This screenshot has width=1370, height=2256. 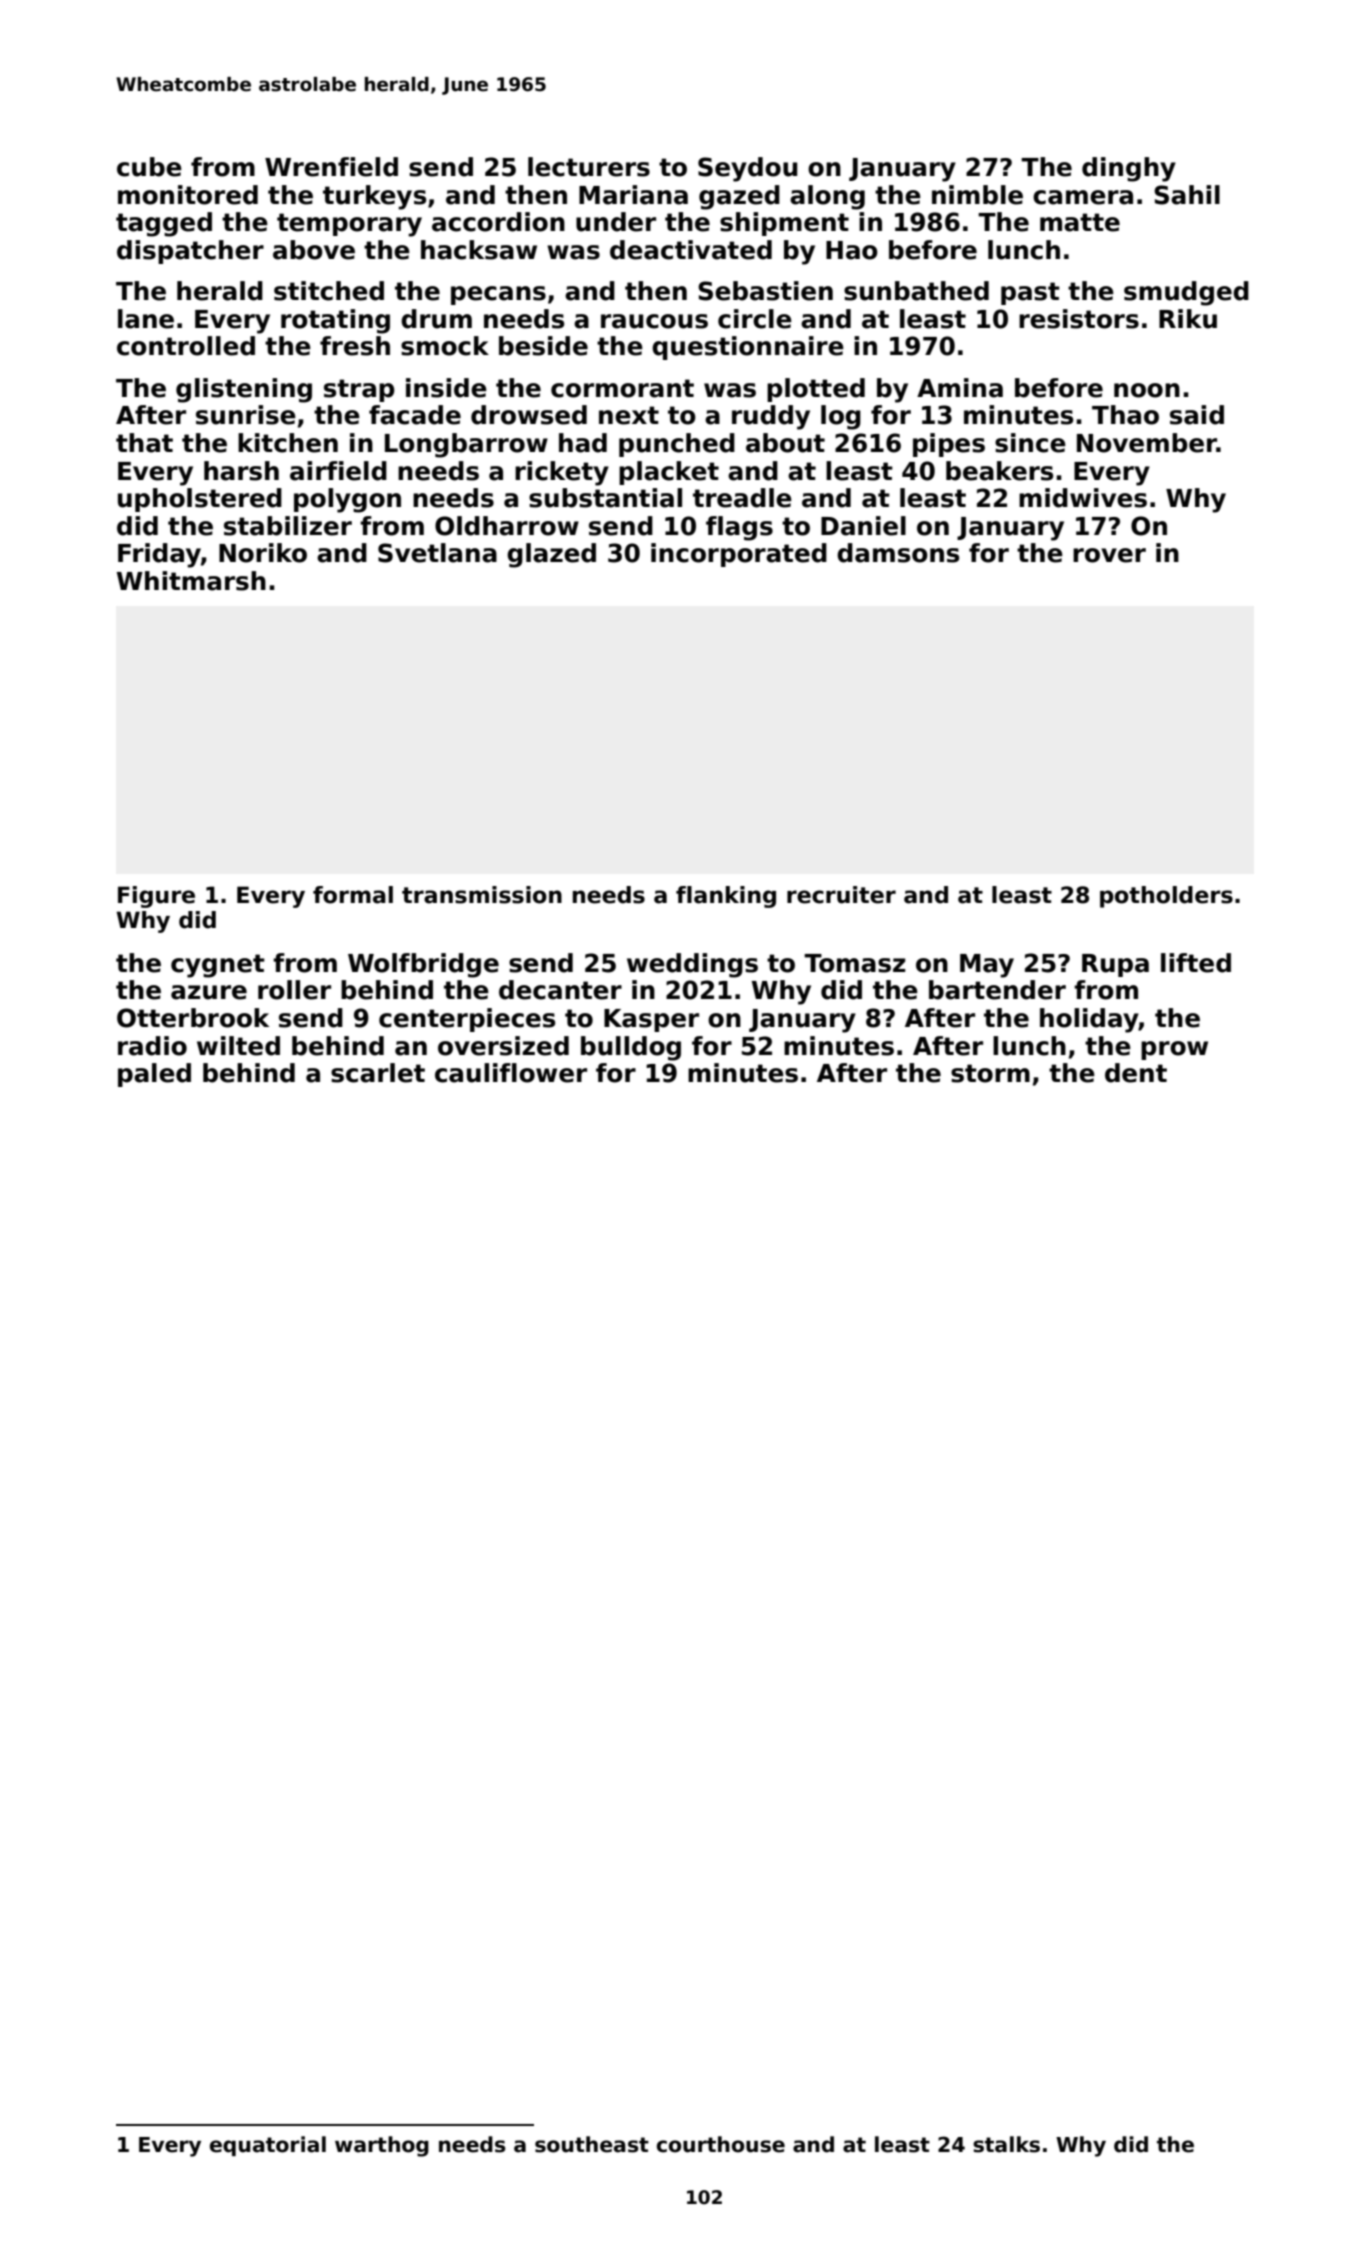 What do you see at coordinates (721, 2144) in the screenshot?
I see `courthouse` at bounding box center [721, 2144].
